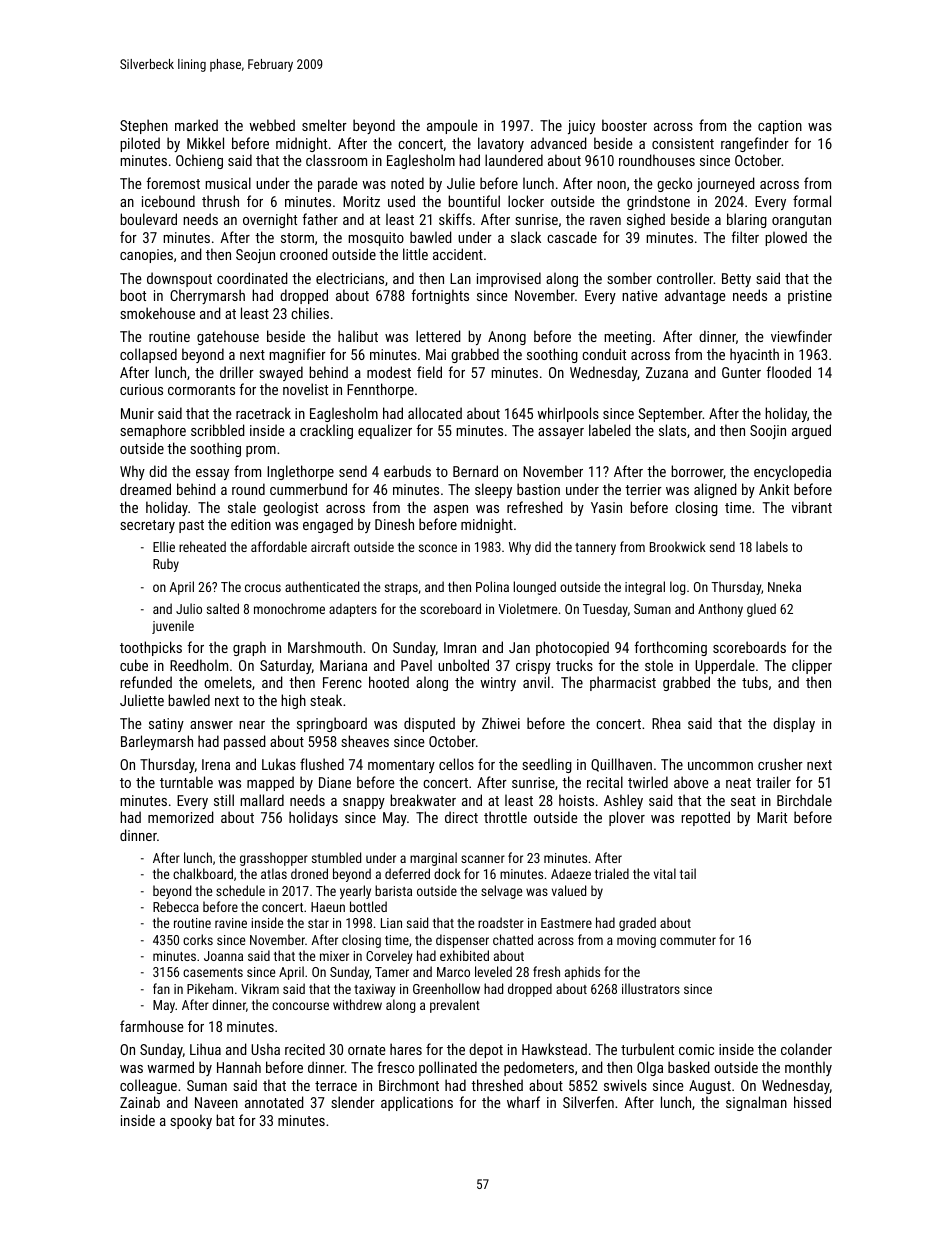 The height and width of the page is (1233, 952). Describe the element at coordinates (152, 1026) in the page. I see `farmhouse` at that location.
